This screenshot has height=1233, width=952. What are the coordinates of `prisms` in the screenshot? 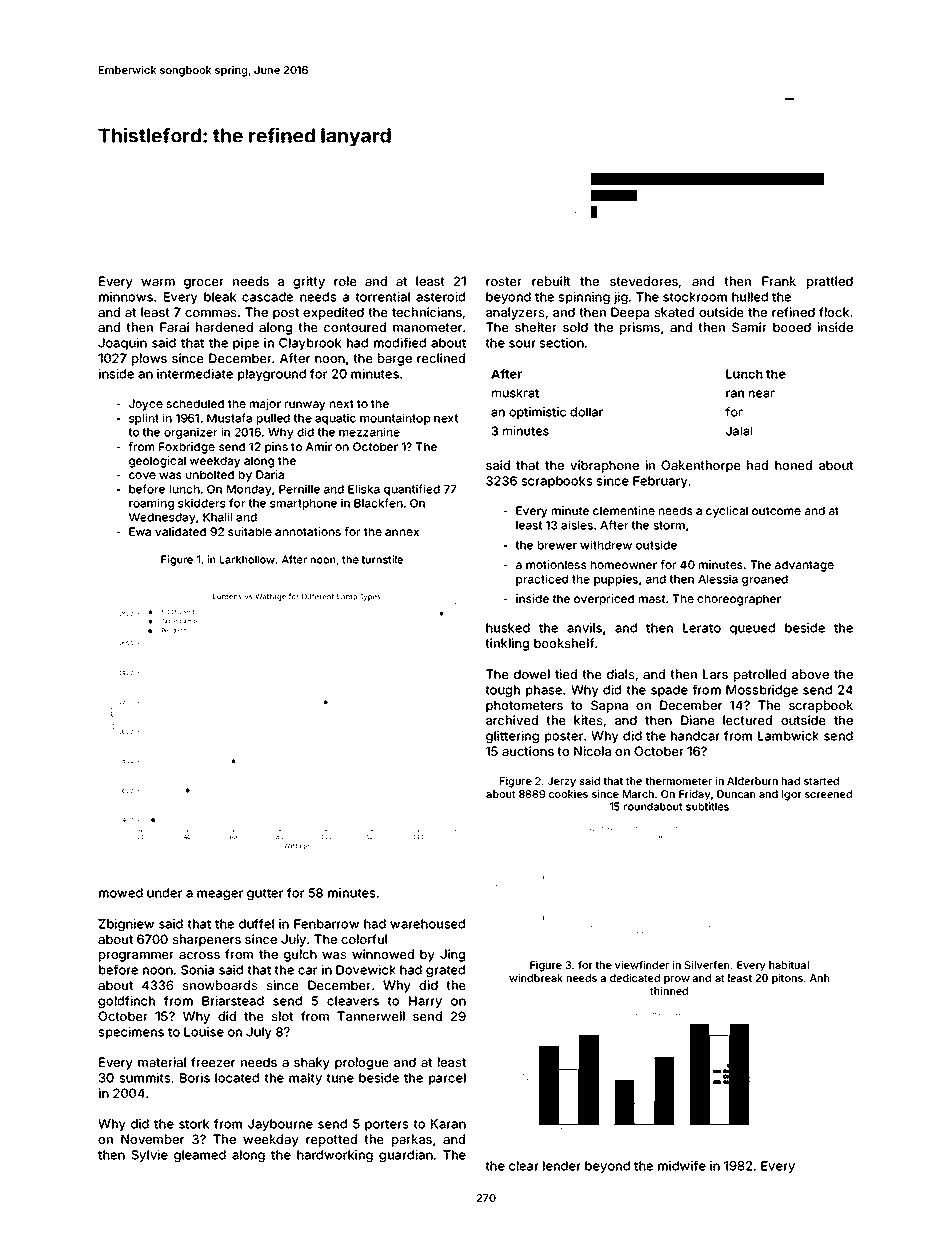 It's located at (640, 328).
